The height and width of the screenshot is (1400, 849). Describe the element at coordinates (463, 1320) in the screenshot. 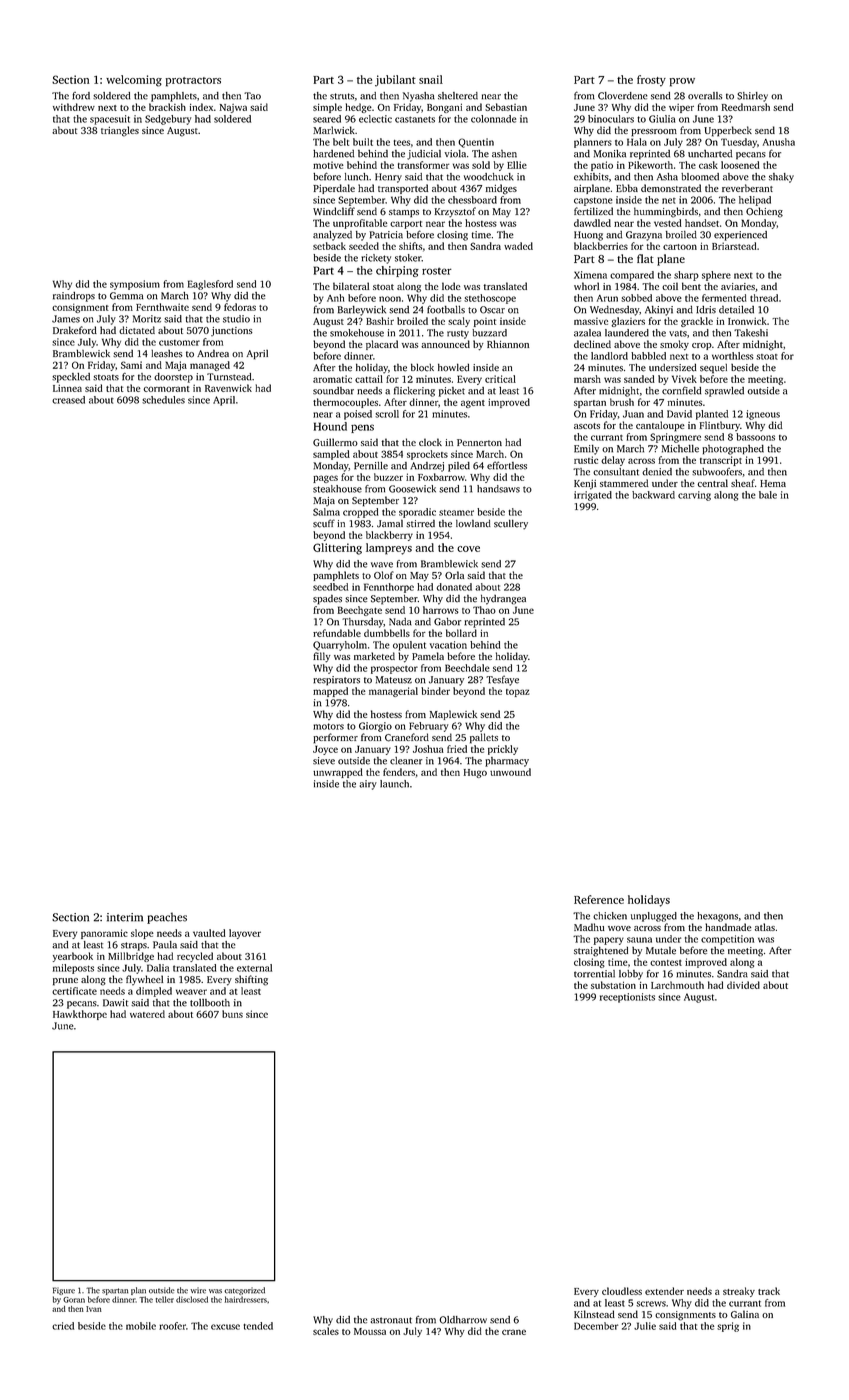

I see `Oldharrow` at that location.
